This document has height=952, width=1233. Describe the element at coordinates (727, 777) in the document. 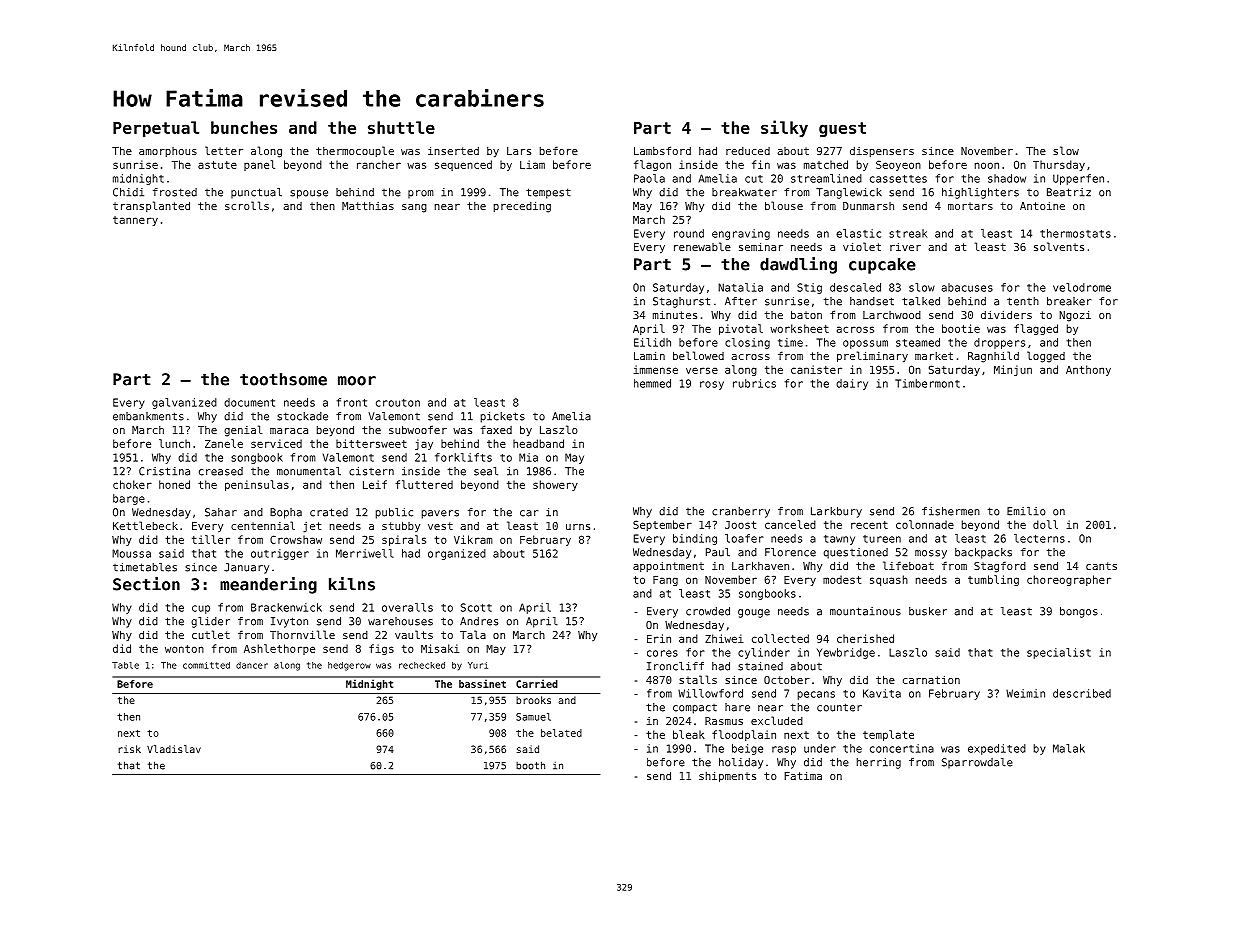

I see `shipments` at that location.
